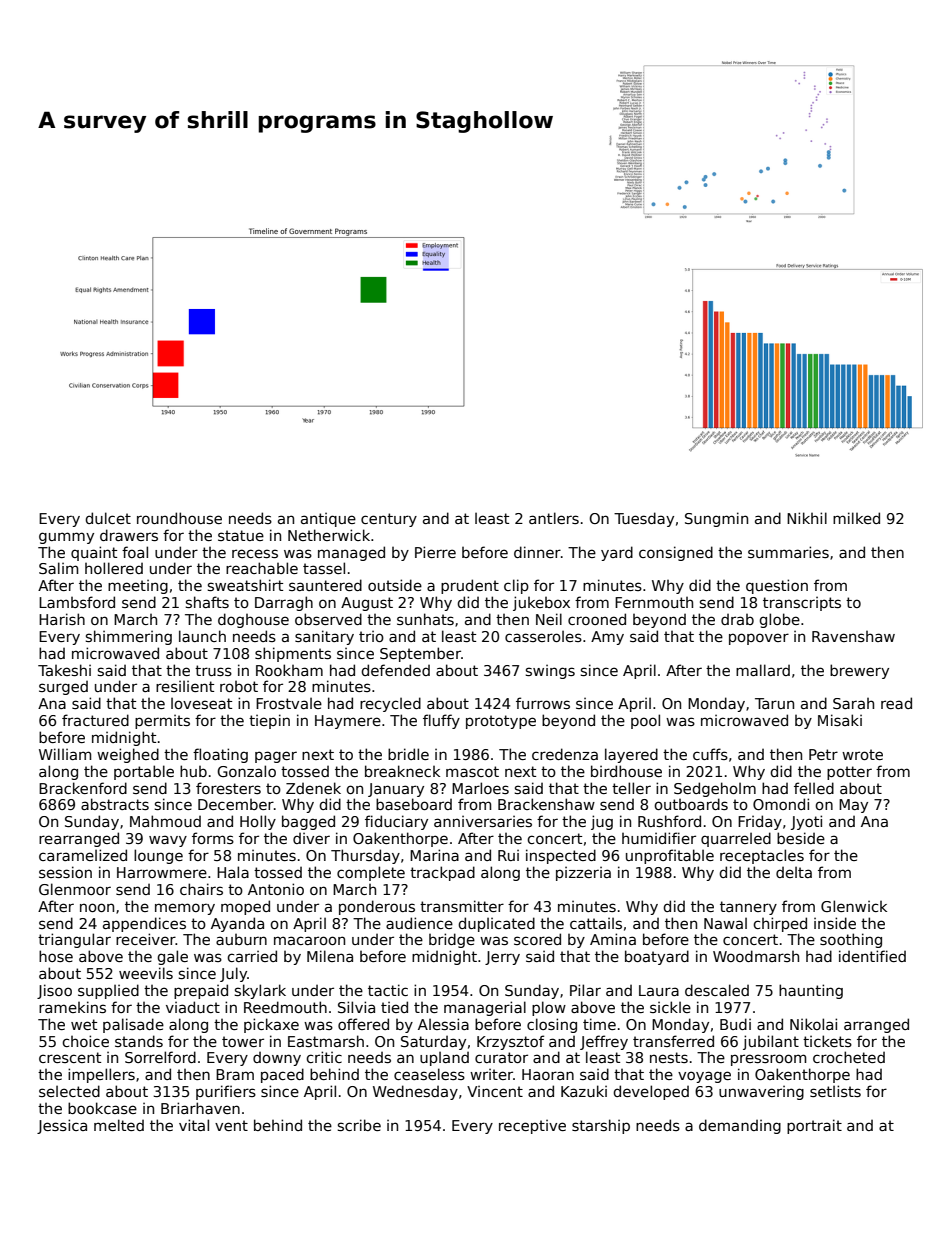 Image resolution: width=952 pixels, height=1233 pixels. I want to click on portrait, so click(814, 1126).
